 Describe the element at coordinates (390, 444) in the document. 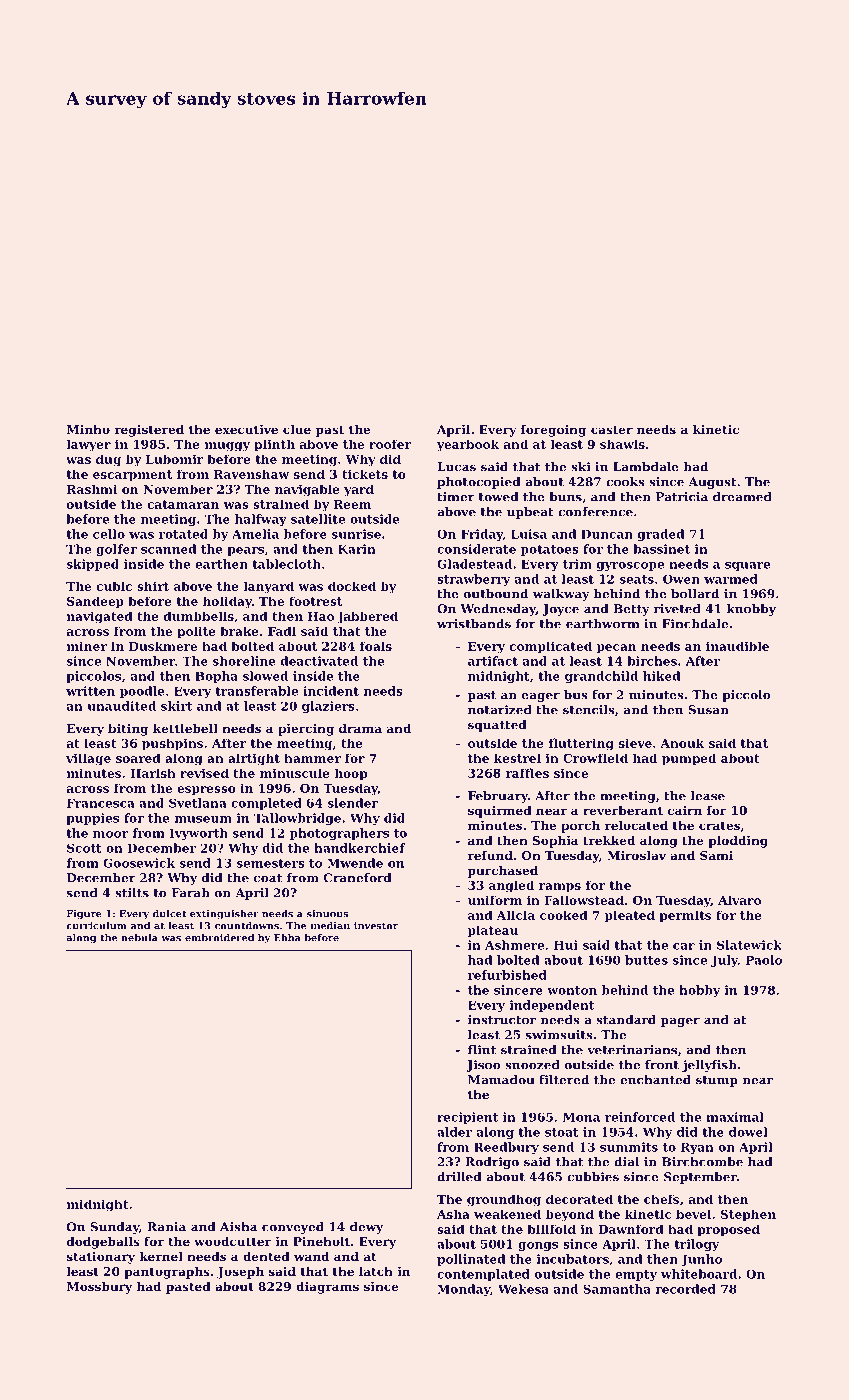

I see `roofer` at that location.
